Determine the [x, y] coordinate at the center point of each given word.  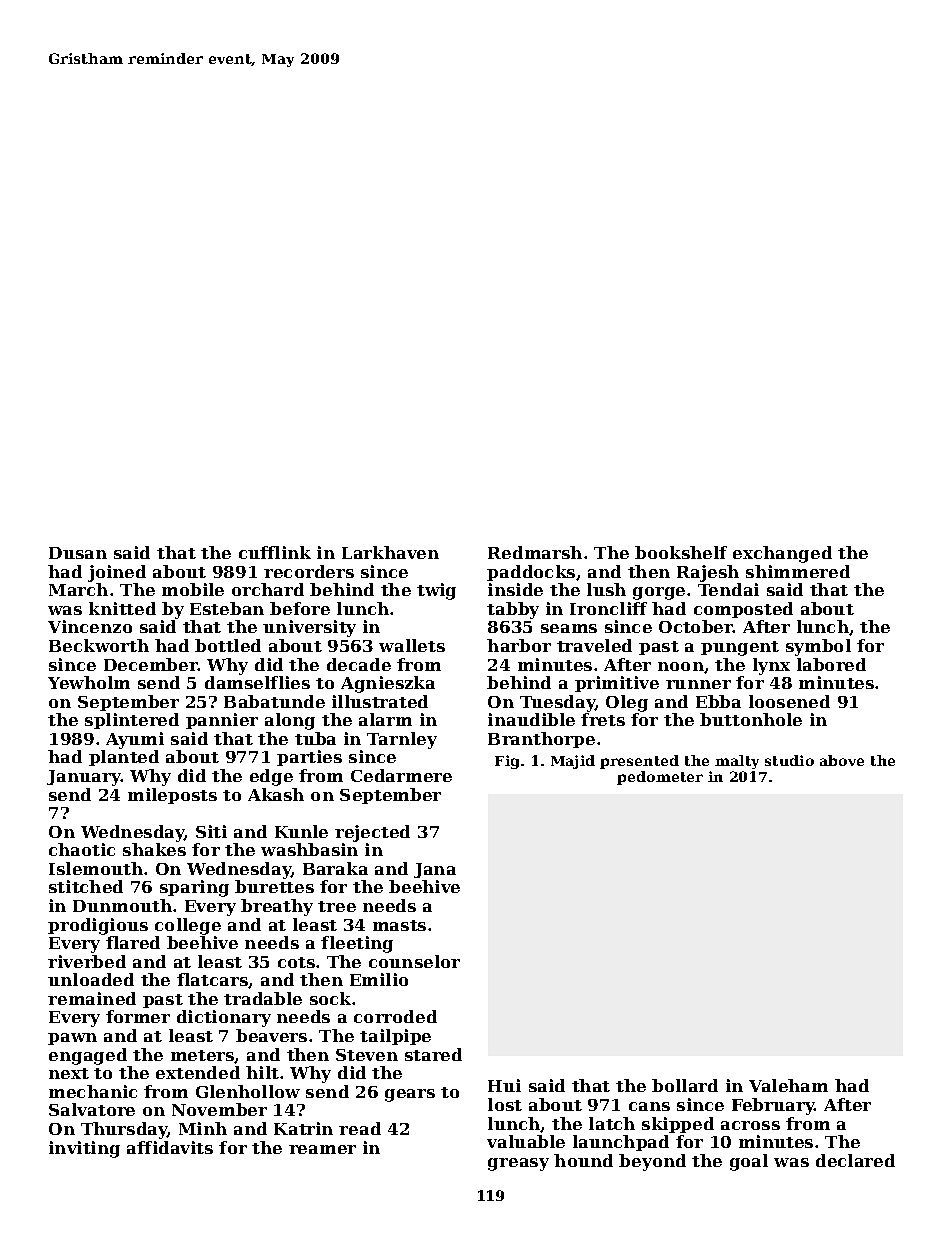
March [78, 589]
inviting [84, 1149]
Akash [276, 794]
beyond [652, 1162]
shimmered [798, 571]
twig [436, 591]
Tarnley [402, 740]
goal [749, 1162]
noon [681, 666]
